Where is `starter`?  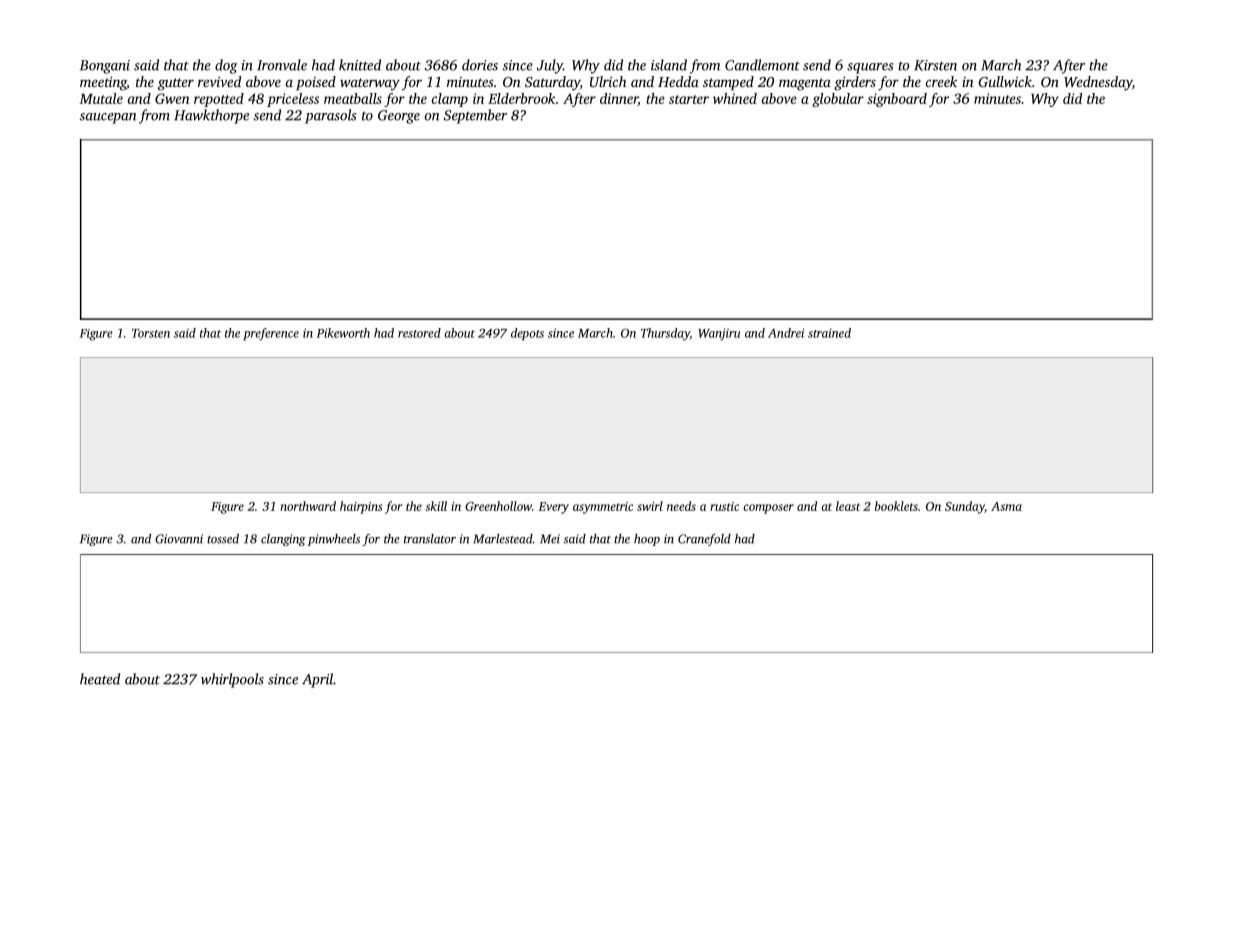 starter is located at coordinates (689, 99).
